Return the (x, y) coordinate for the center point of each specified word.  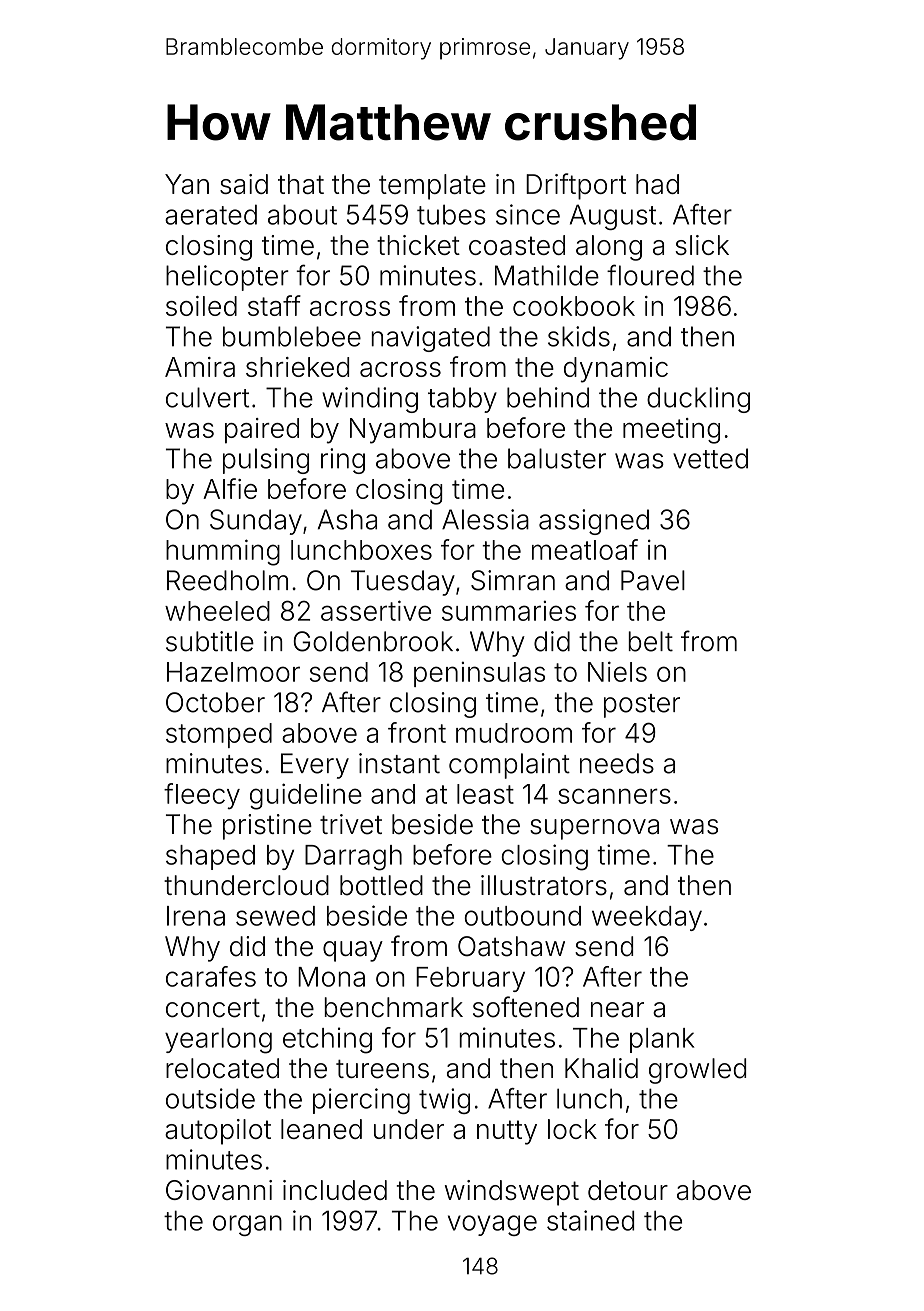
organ (247, 1225)
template (432, 187)
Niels (617, 671)
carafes (211, 976)
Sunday (256, 522)
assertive (376, 610)
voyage (492, 1225)
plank (662, 1040)
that (301, 184)
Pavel (653, 580)
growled (697, 1071)
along (609, 248)
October (215, 702)
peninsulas (479, 674)
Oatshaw (511, 946)
